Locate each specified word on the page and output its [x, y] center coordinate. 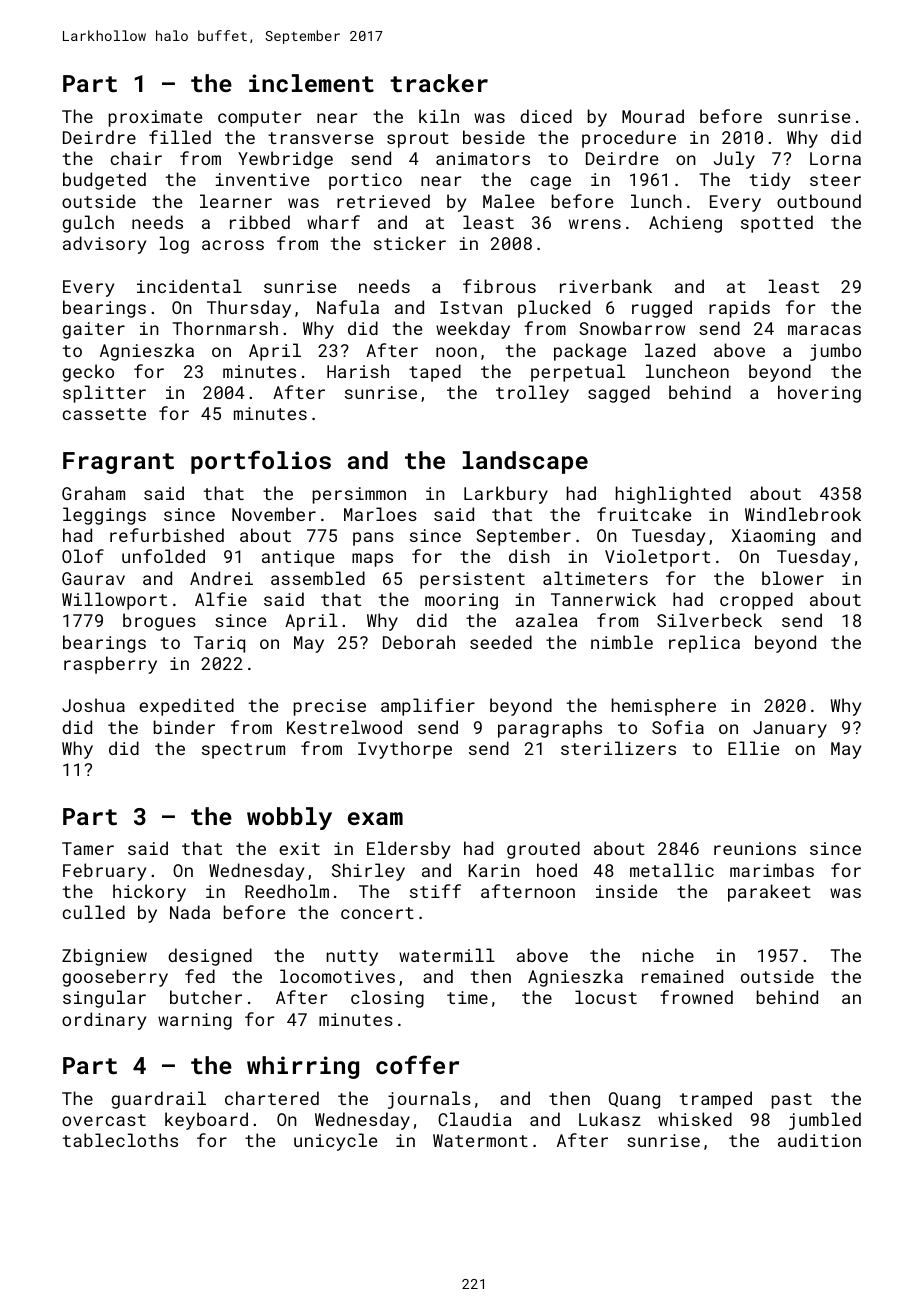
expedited [186, 707]
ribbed [260, 222]
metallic [672, 870]
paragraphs [550, 729]
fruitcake [644, 514]
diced [546, 116]
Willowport [114, 601]
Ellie [753, 748]
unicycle [335, 1142]
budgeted [104, 181]
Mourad [653, 116]
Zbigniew [104, 957]
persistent [472, 580]
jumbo [835, 352]
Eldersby [408, 850]
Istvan [471, 307]
